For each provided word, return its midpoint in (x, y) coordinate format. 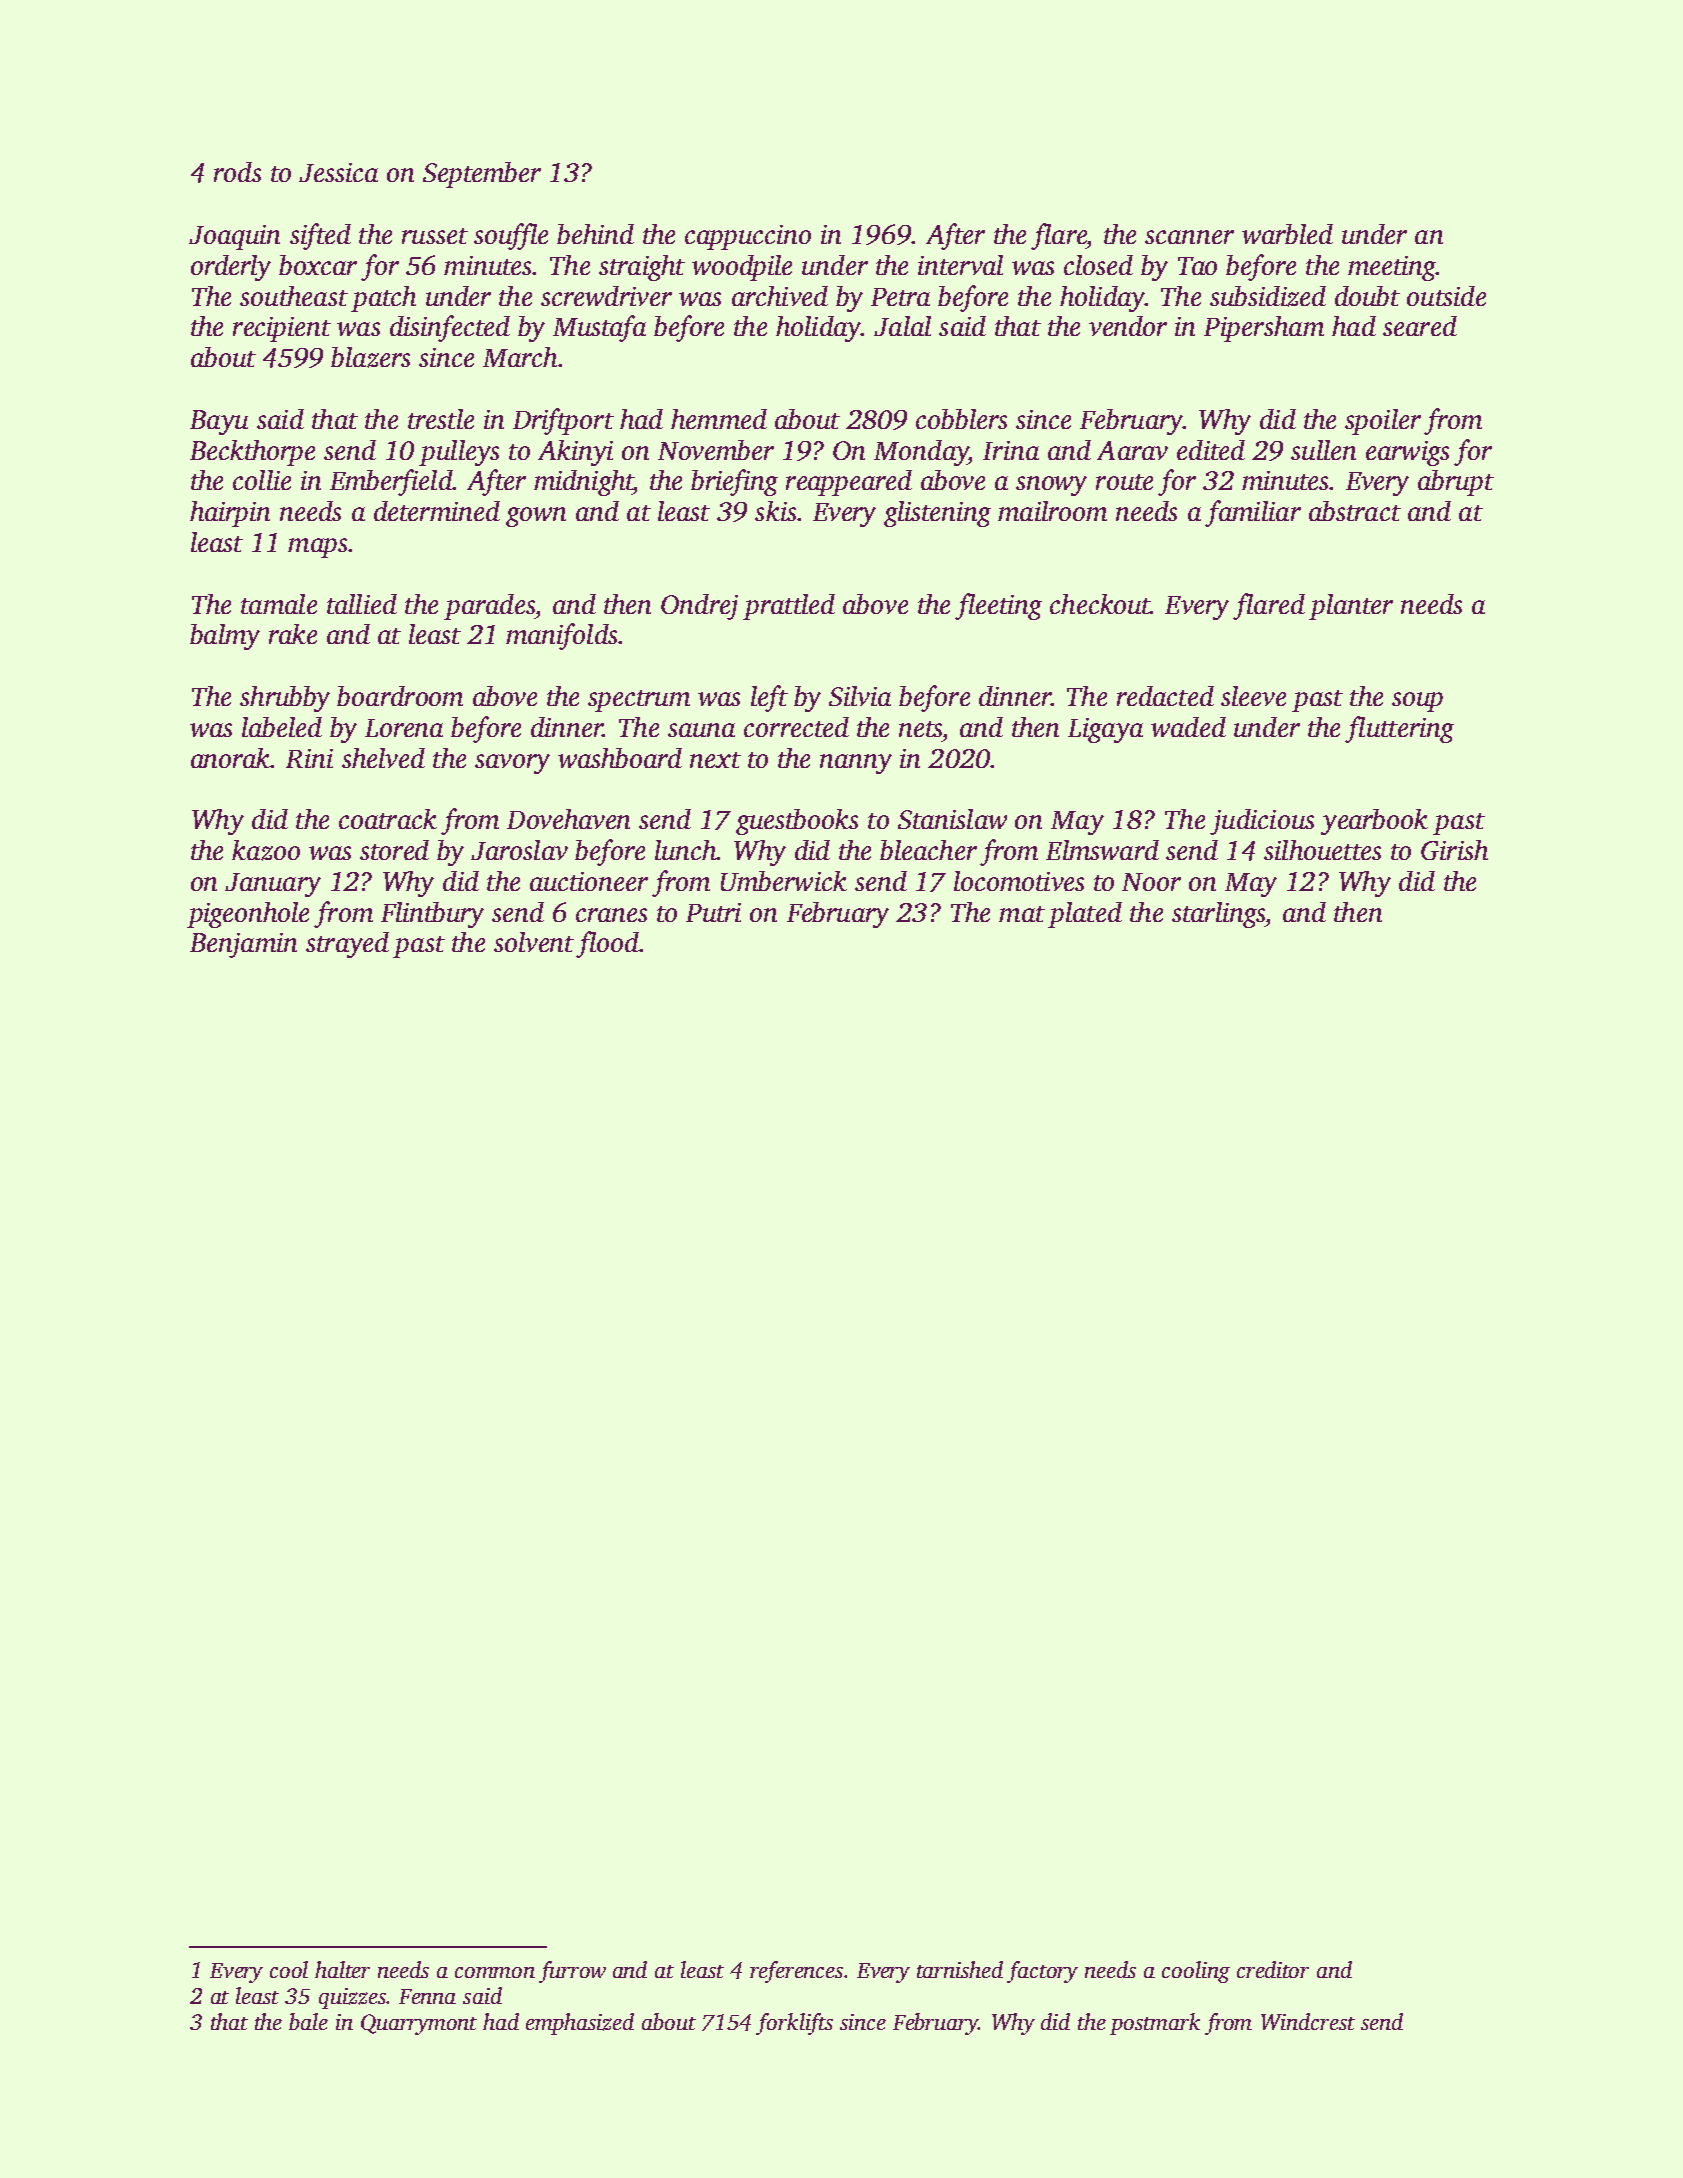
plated (1085, 915)
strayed (347, 945)
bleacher (928, 850)
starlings (1218, 915)
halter (342, 1969)
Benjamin (243, 945)
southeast (294, 296)
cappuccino (748, 237)
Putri (713, 912)
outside (1446, 296)
